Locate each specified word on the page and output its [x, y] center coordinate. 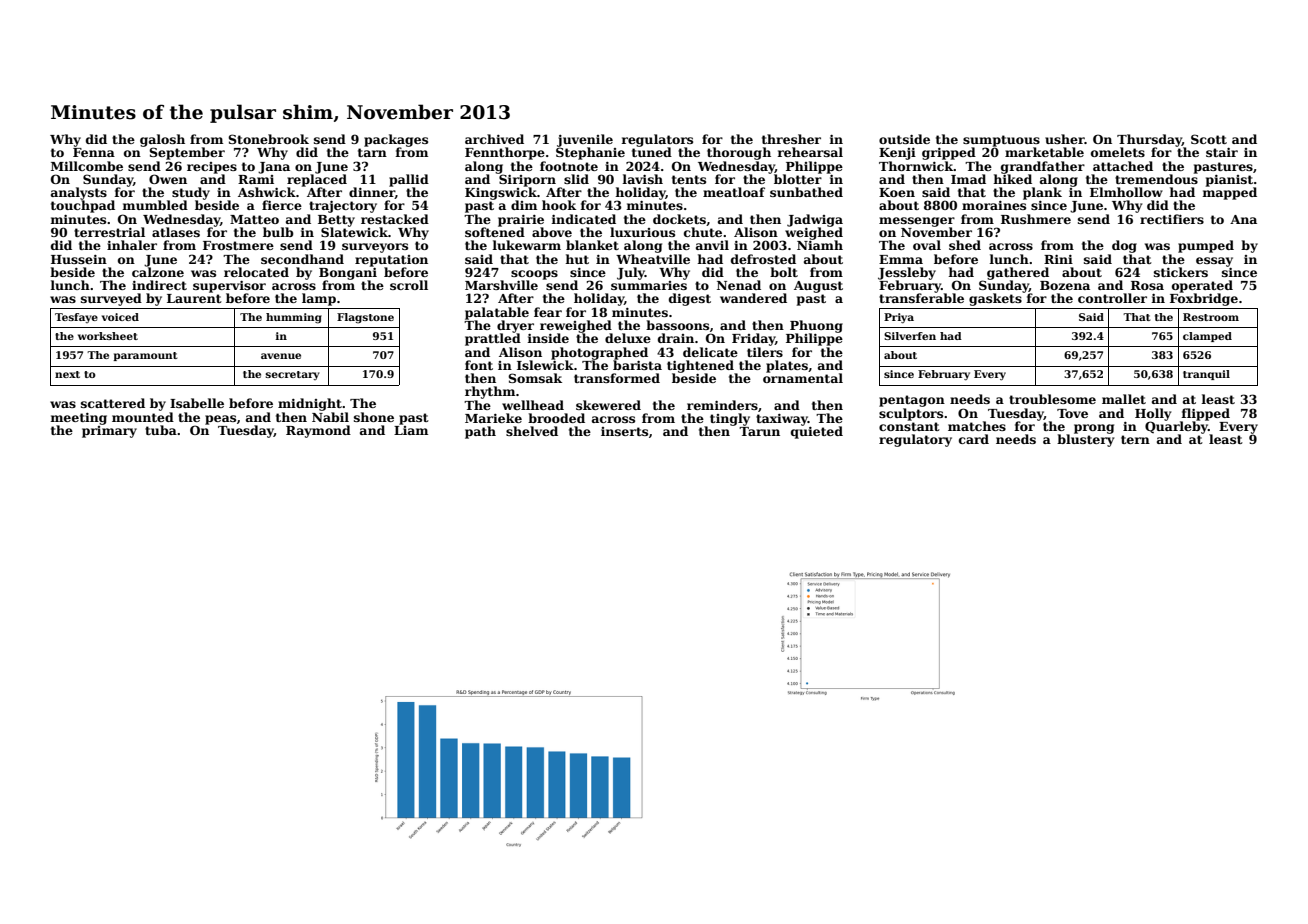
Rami [256, 179]
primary [109, 432]
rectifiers [1172, 219]
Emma [901, 259]
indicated [583, 219]
